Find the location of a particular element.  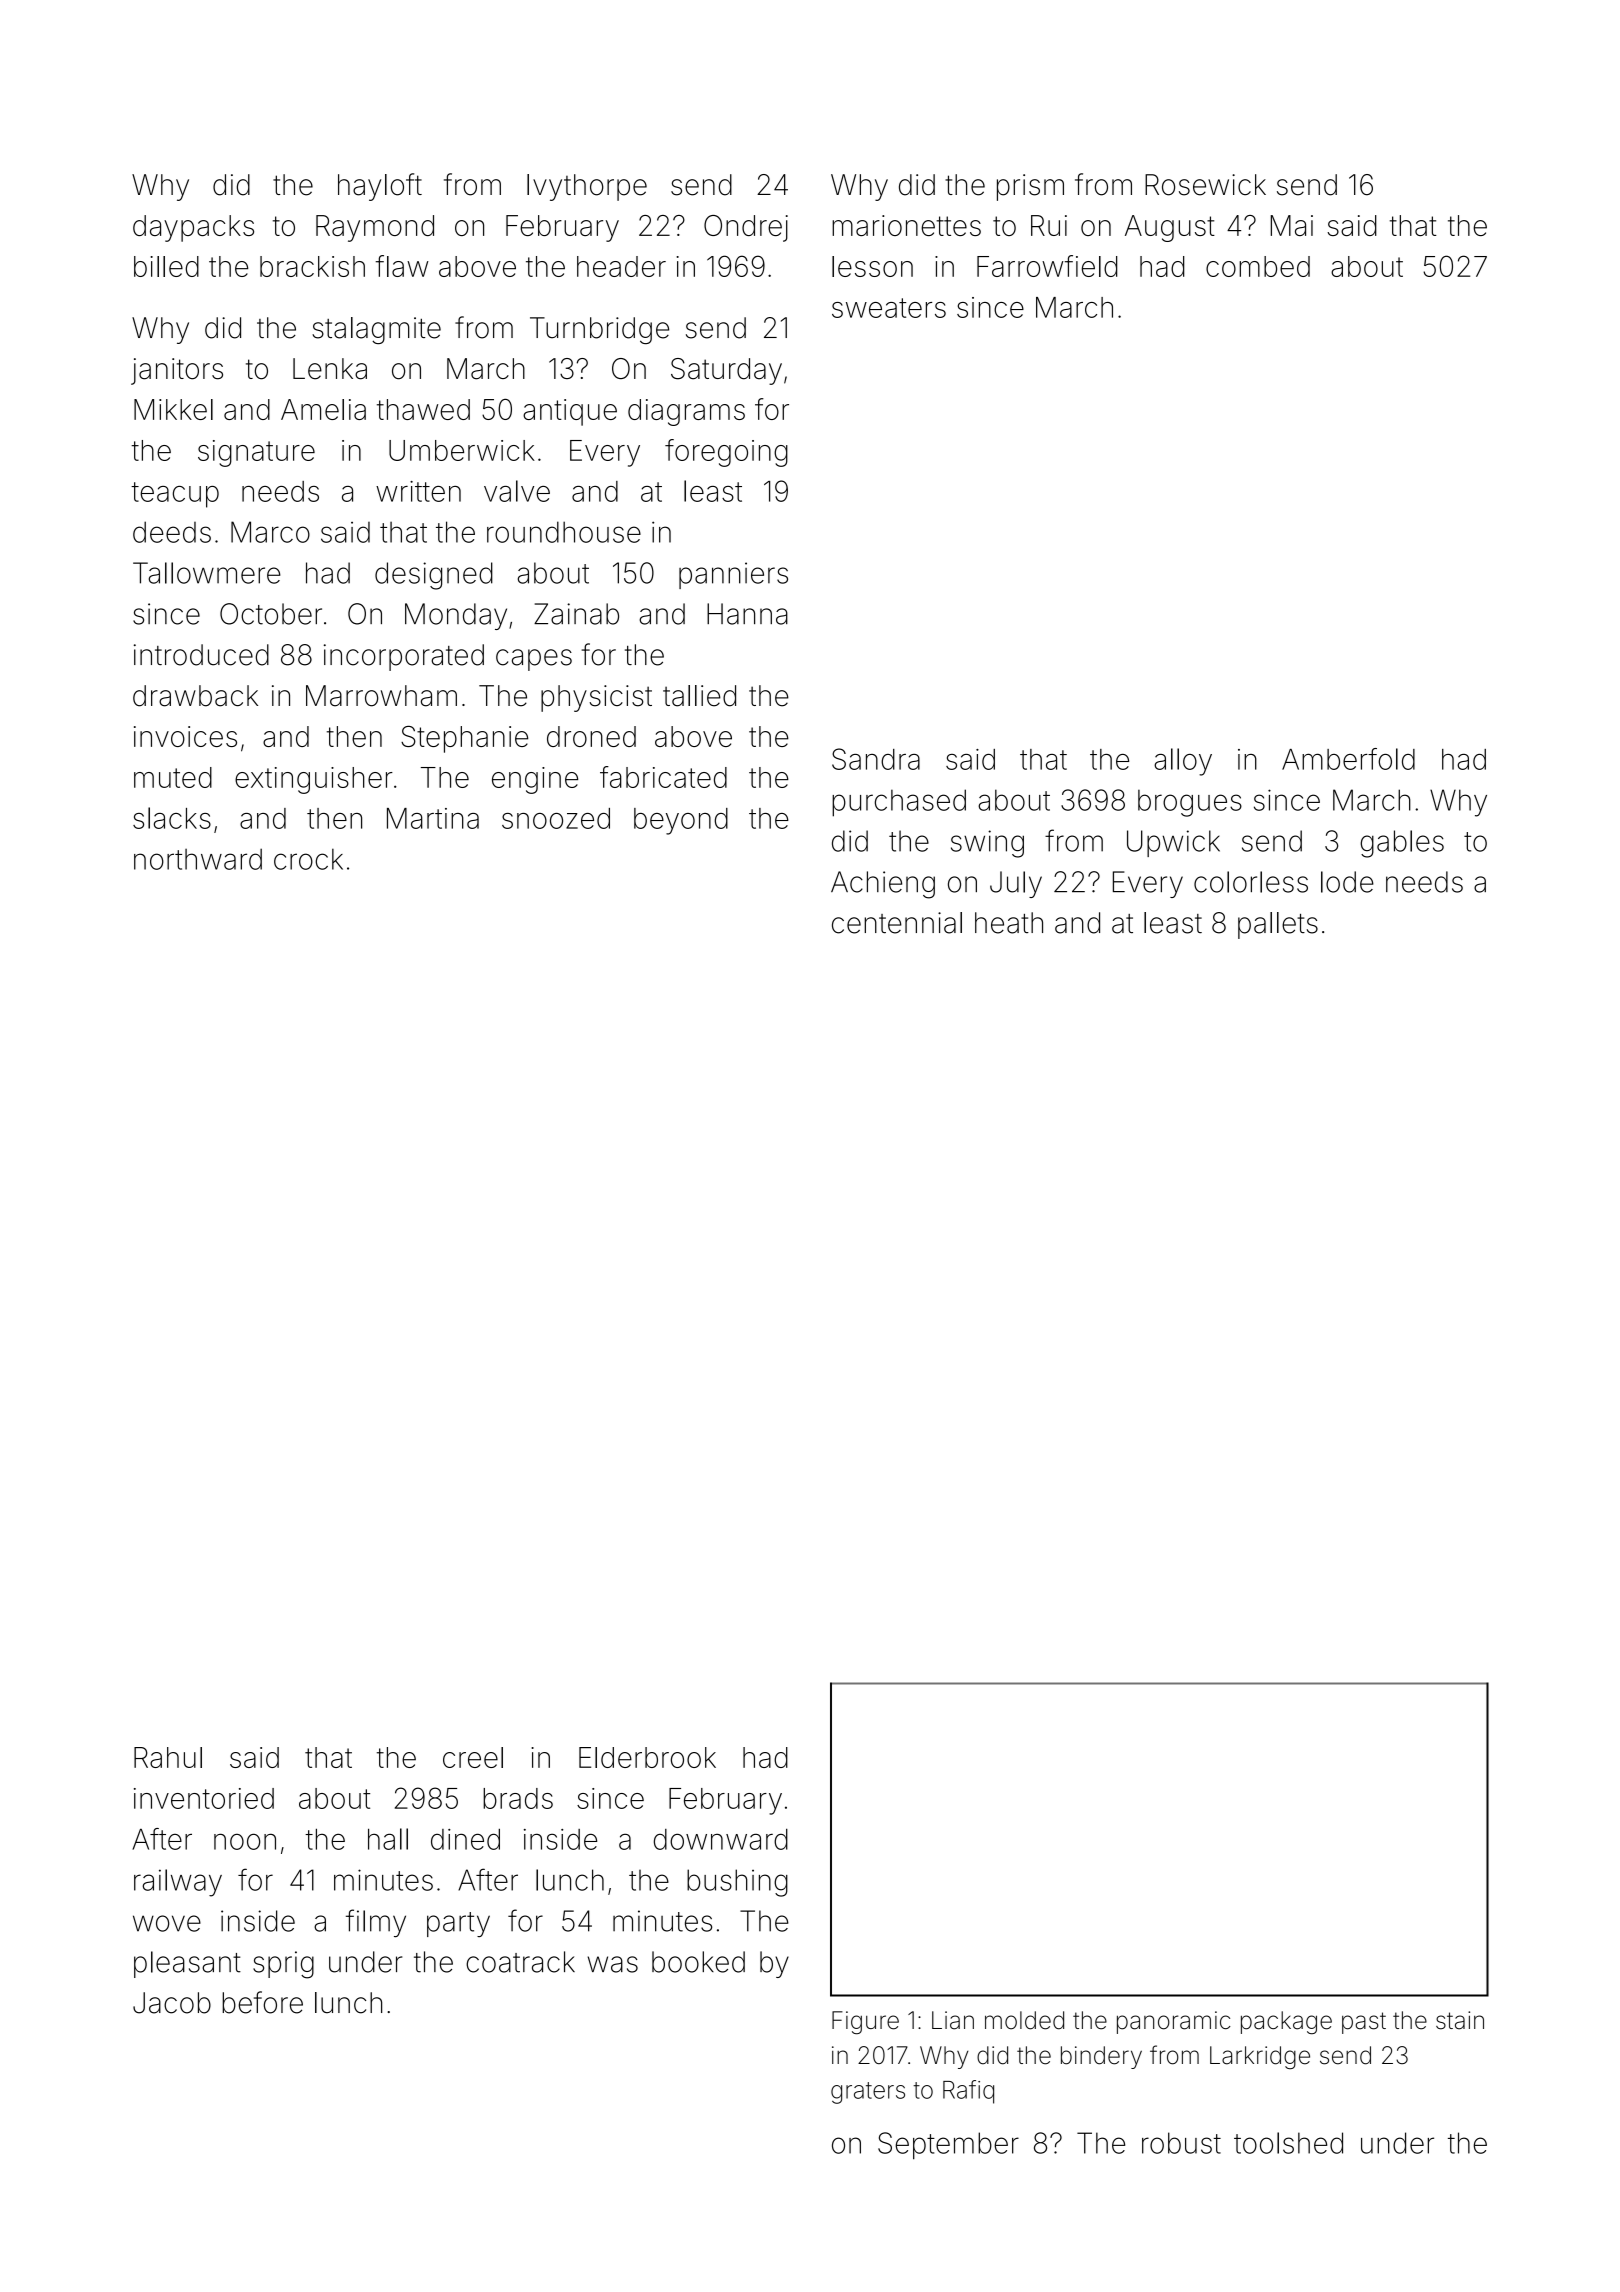

Amberfold is located at coordinates (1348, 759).
